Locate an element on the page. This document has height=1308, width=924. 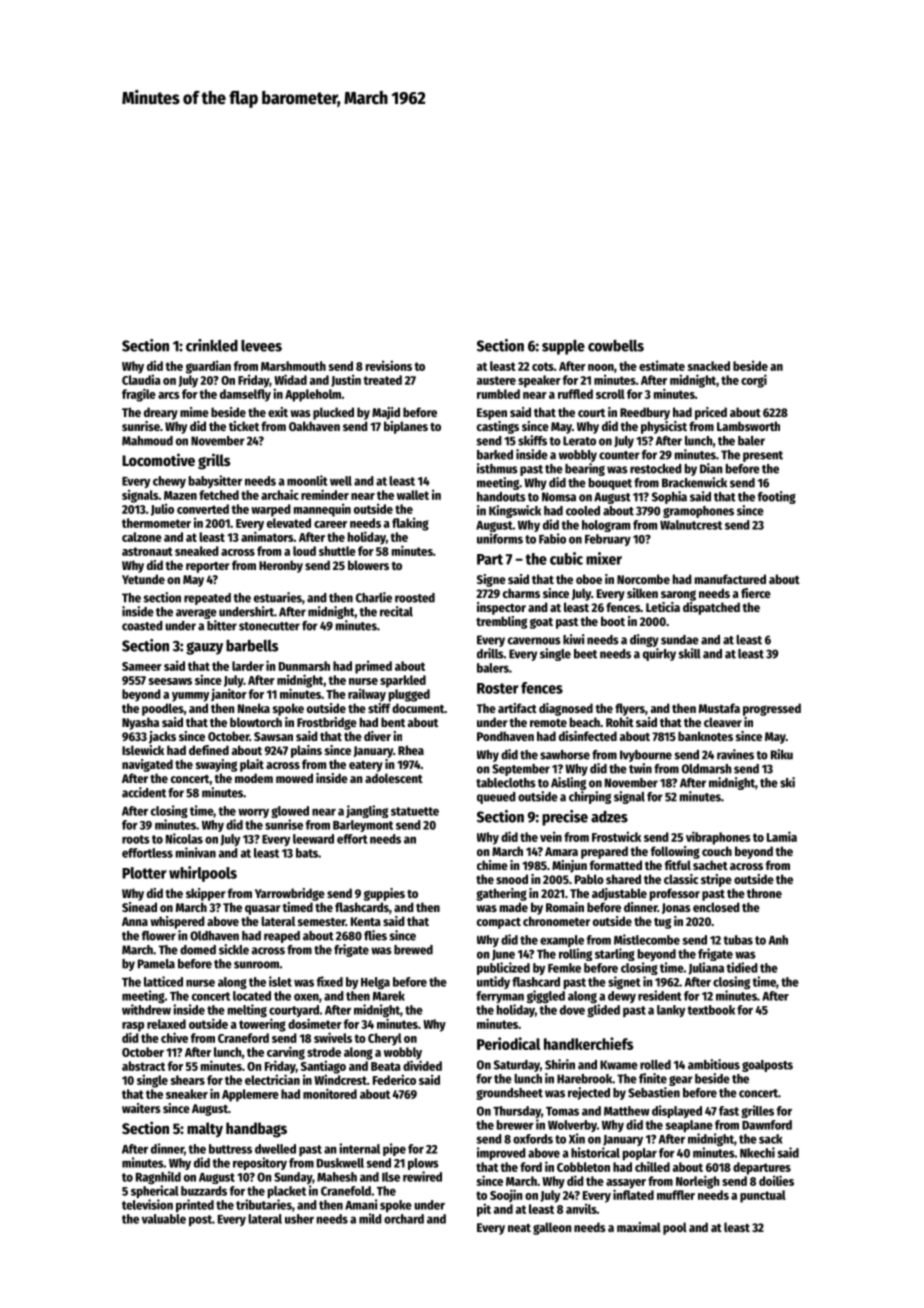
abstract is located at coordinates (143, 1066).
